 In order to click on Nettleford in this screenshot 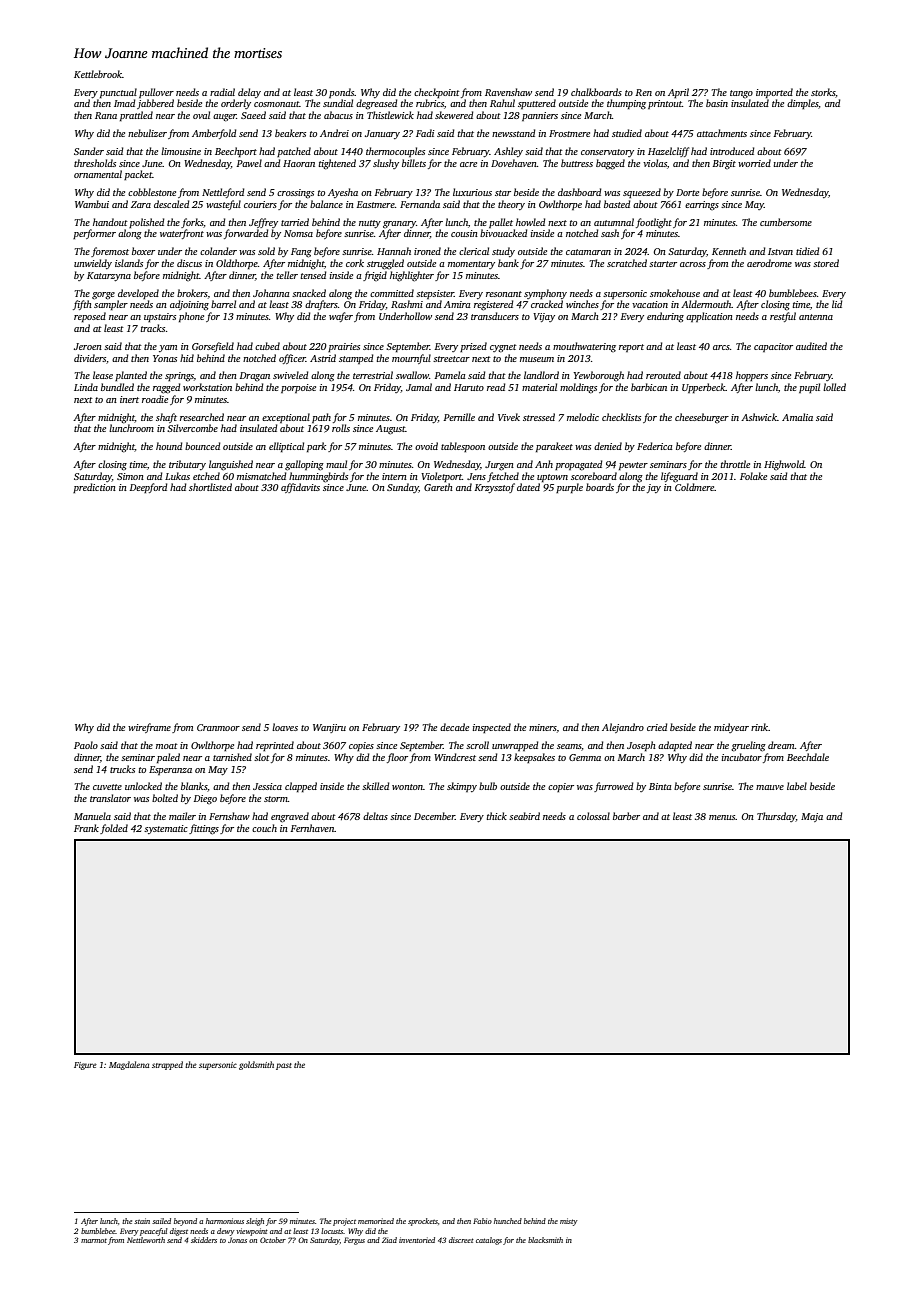, I will do `click(223, 193)`.
